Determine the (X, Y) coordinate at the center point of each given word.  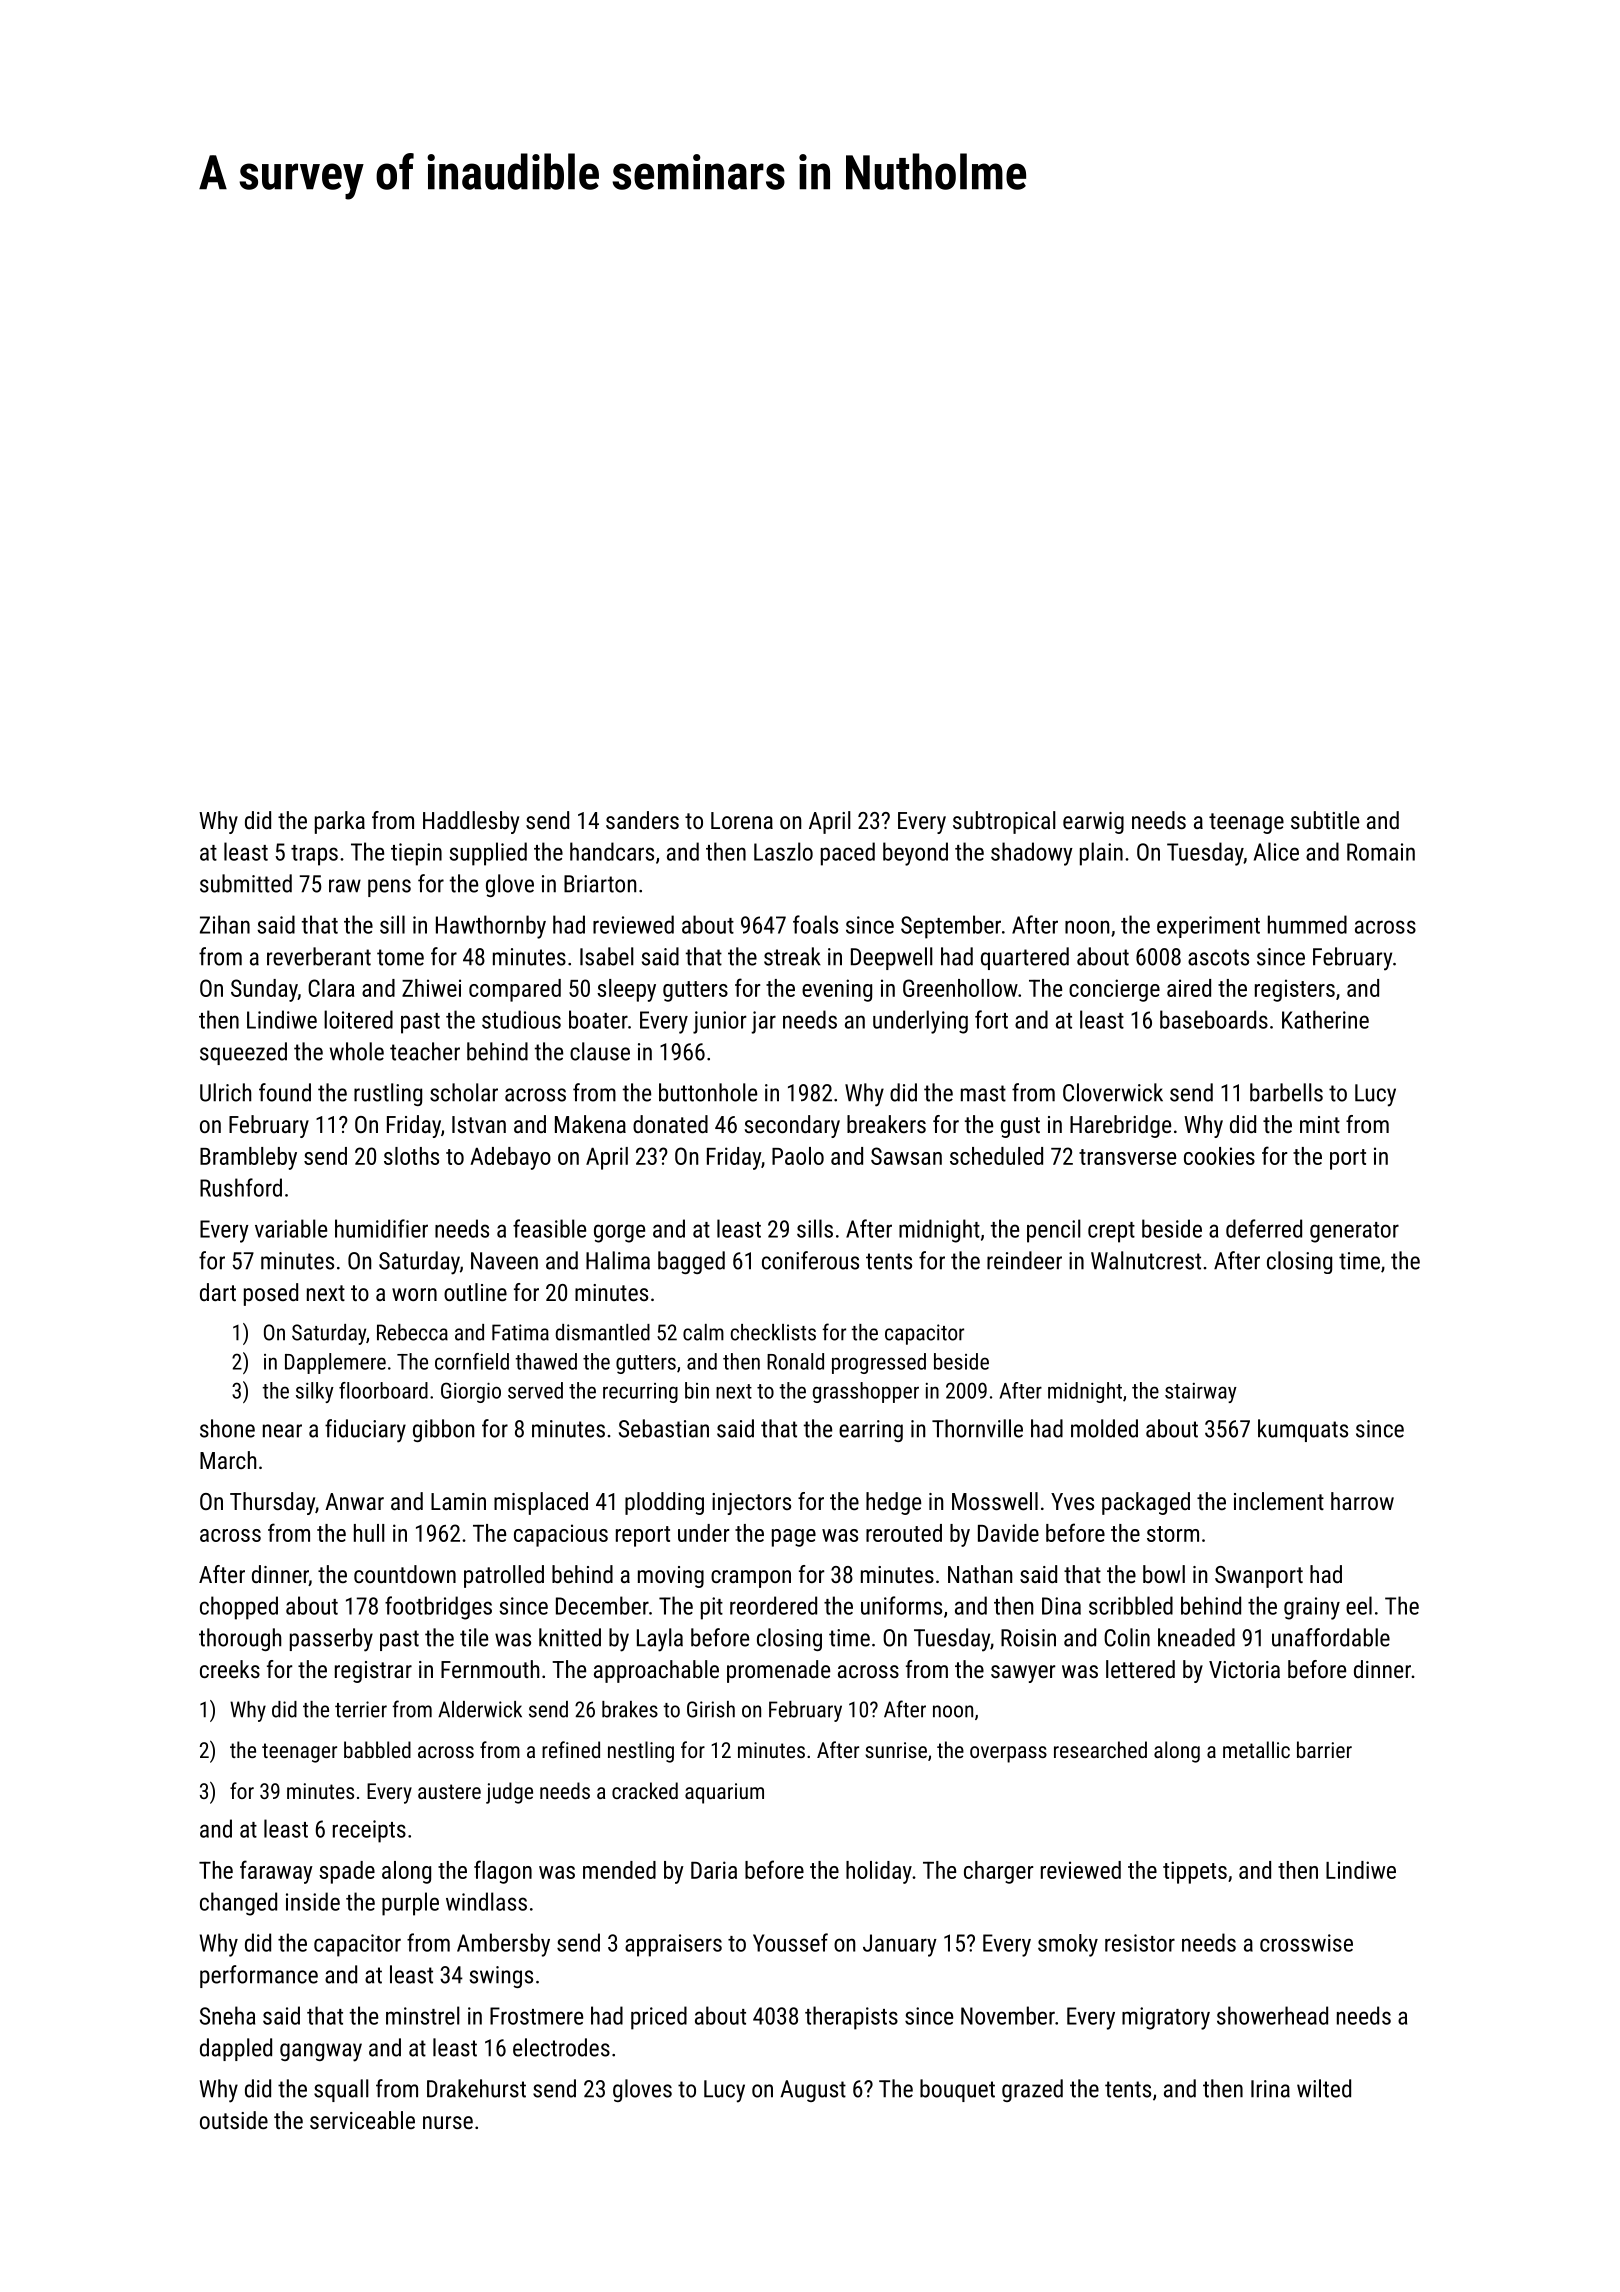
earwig (1093, 823)
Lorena (742, 820)
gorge (619, 1233)
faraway (276, 1872)
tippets (1195, 1872)
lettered (1140, 1669)
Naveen (504, 1261)
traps (314, 855)
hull (369, 1533)
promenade (778, 1671)
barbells (1286, 1092)
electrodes (561, 2047)
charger (999, 1872)
